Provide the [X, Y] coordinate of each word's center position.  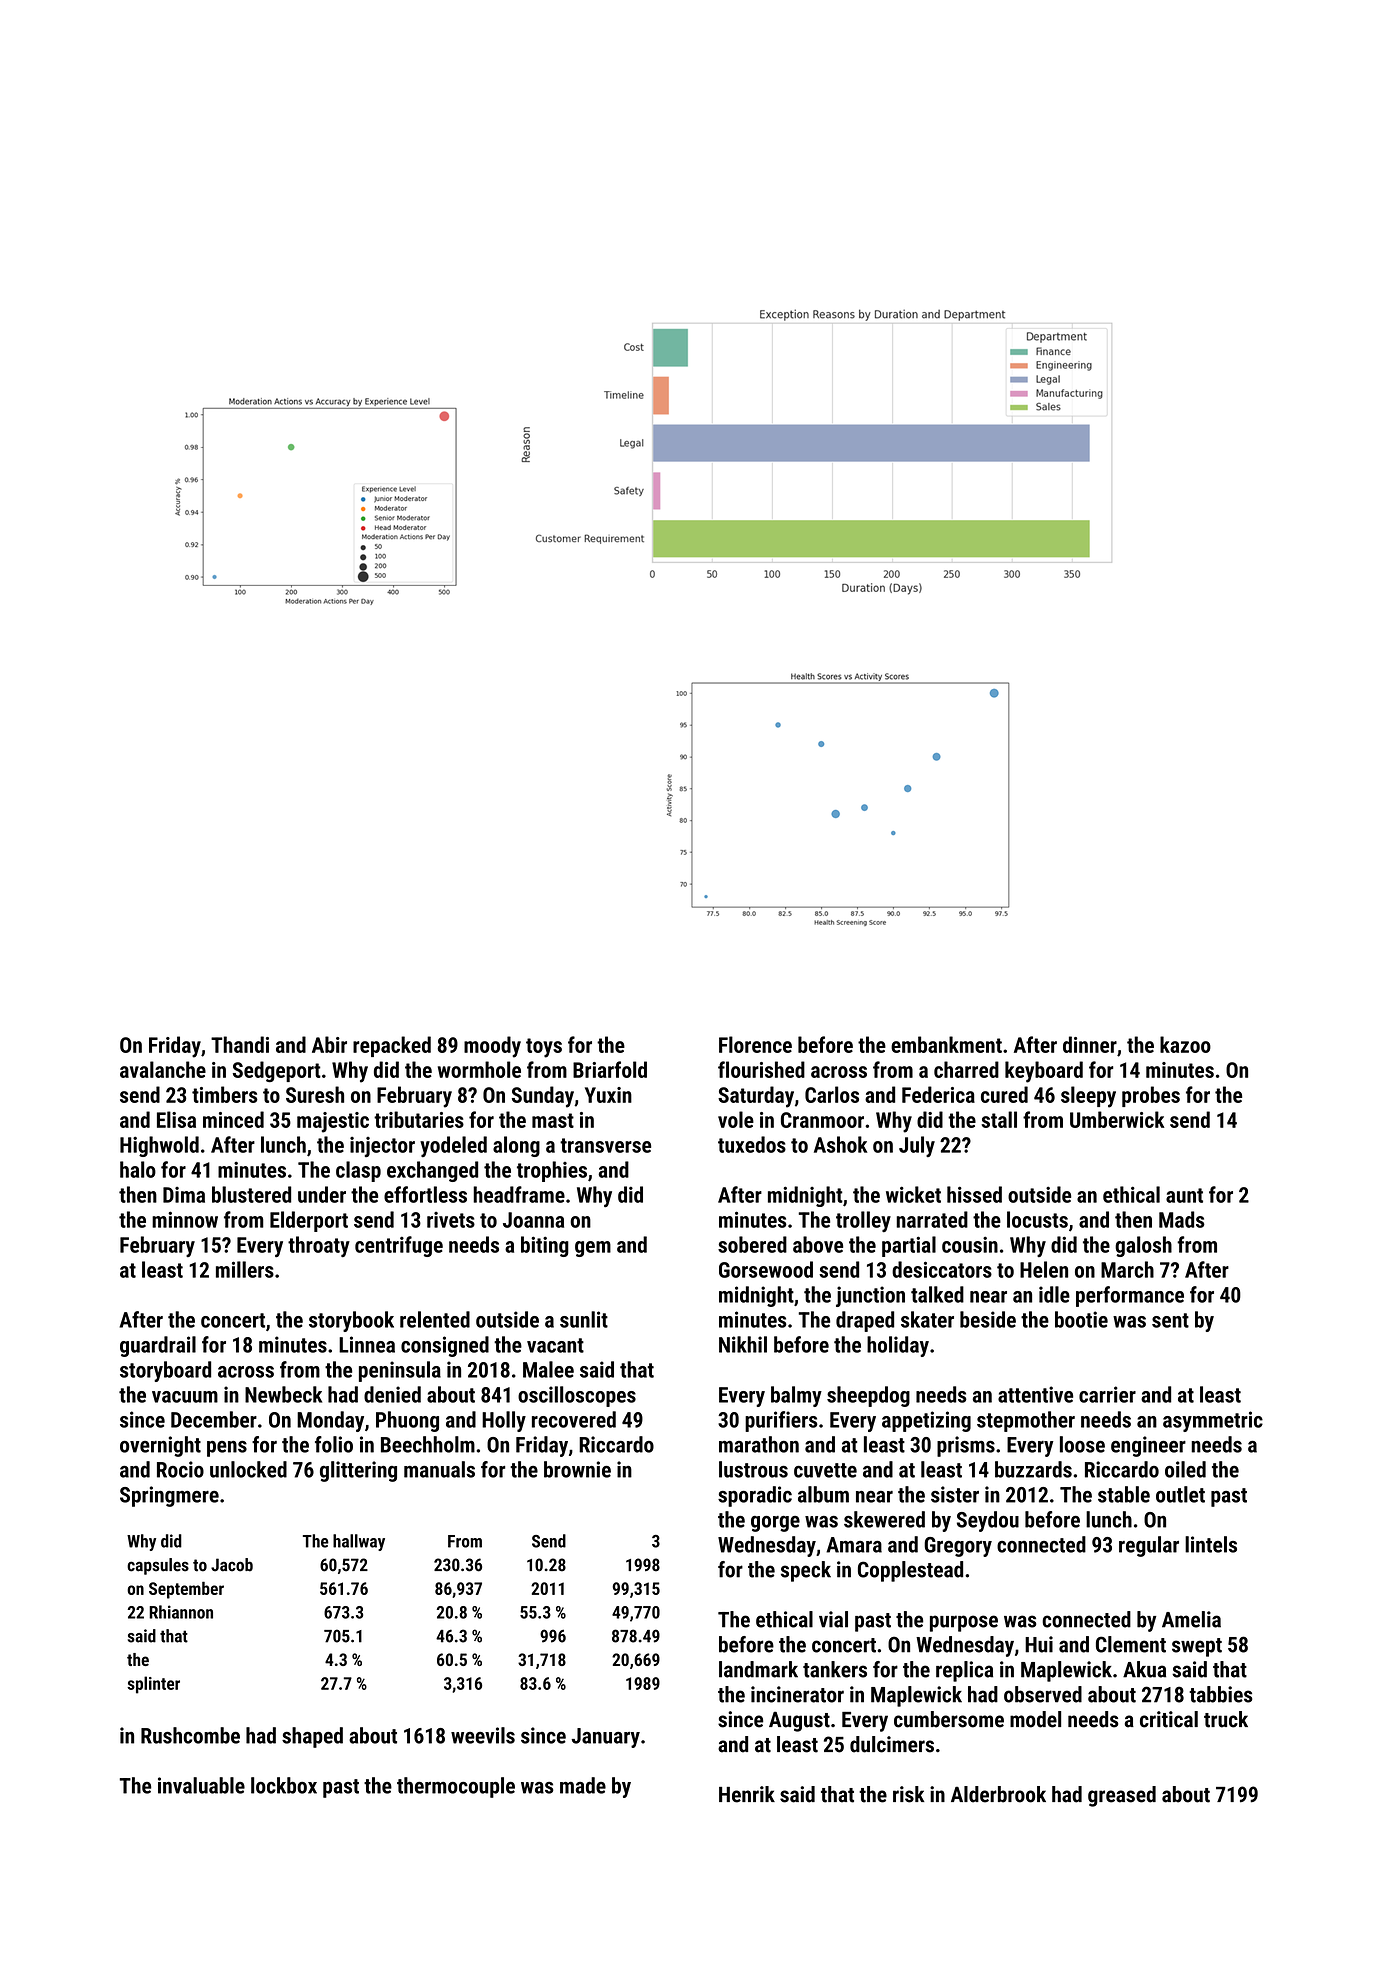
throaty [319, 1246]
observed [1043, 1694]
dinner [1090, 1044]
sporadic [755, 1496]
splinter [153, 1685]
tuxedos [752, 1144]
